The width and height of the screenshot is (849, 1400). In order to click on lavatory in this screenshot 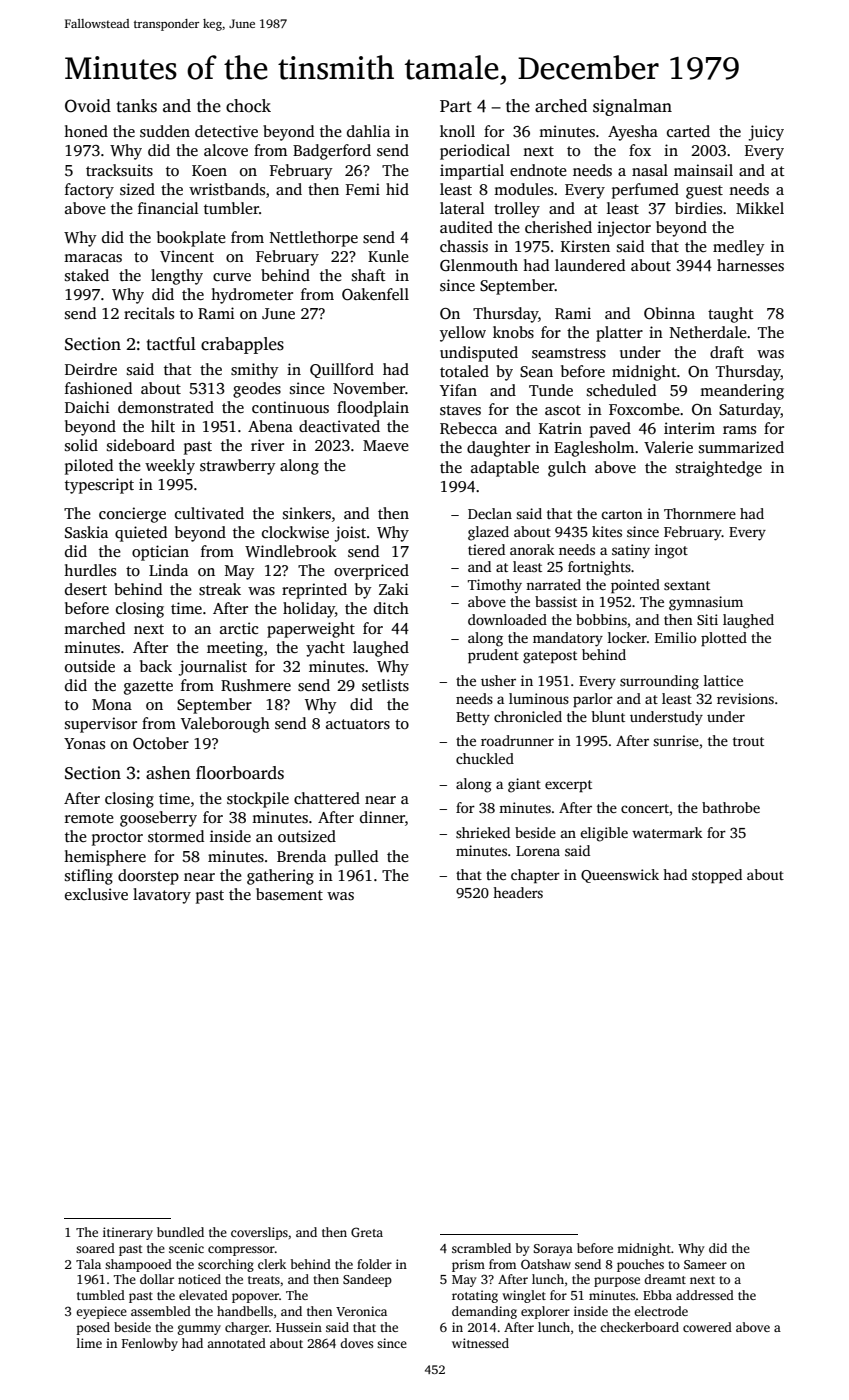, I will do `click(162, 896)`.
